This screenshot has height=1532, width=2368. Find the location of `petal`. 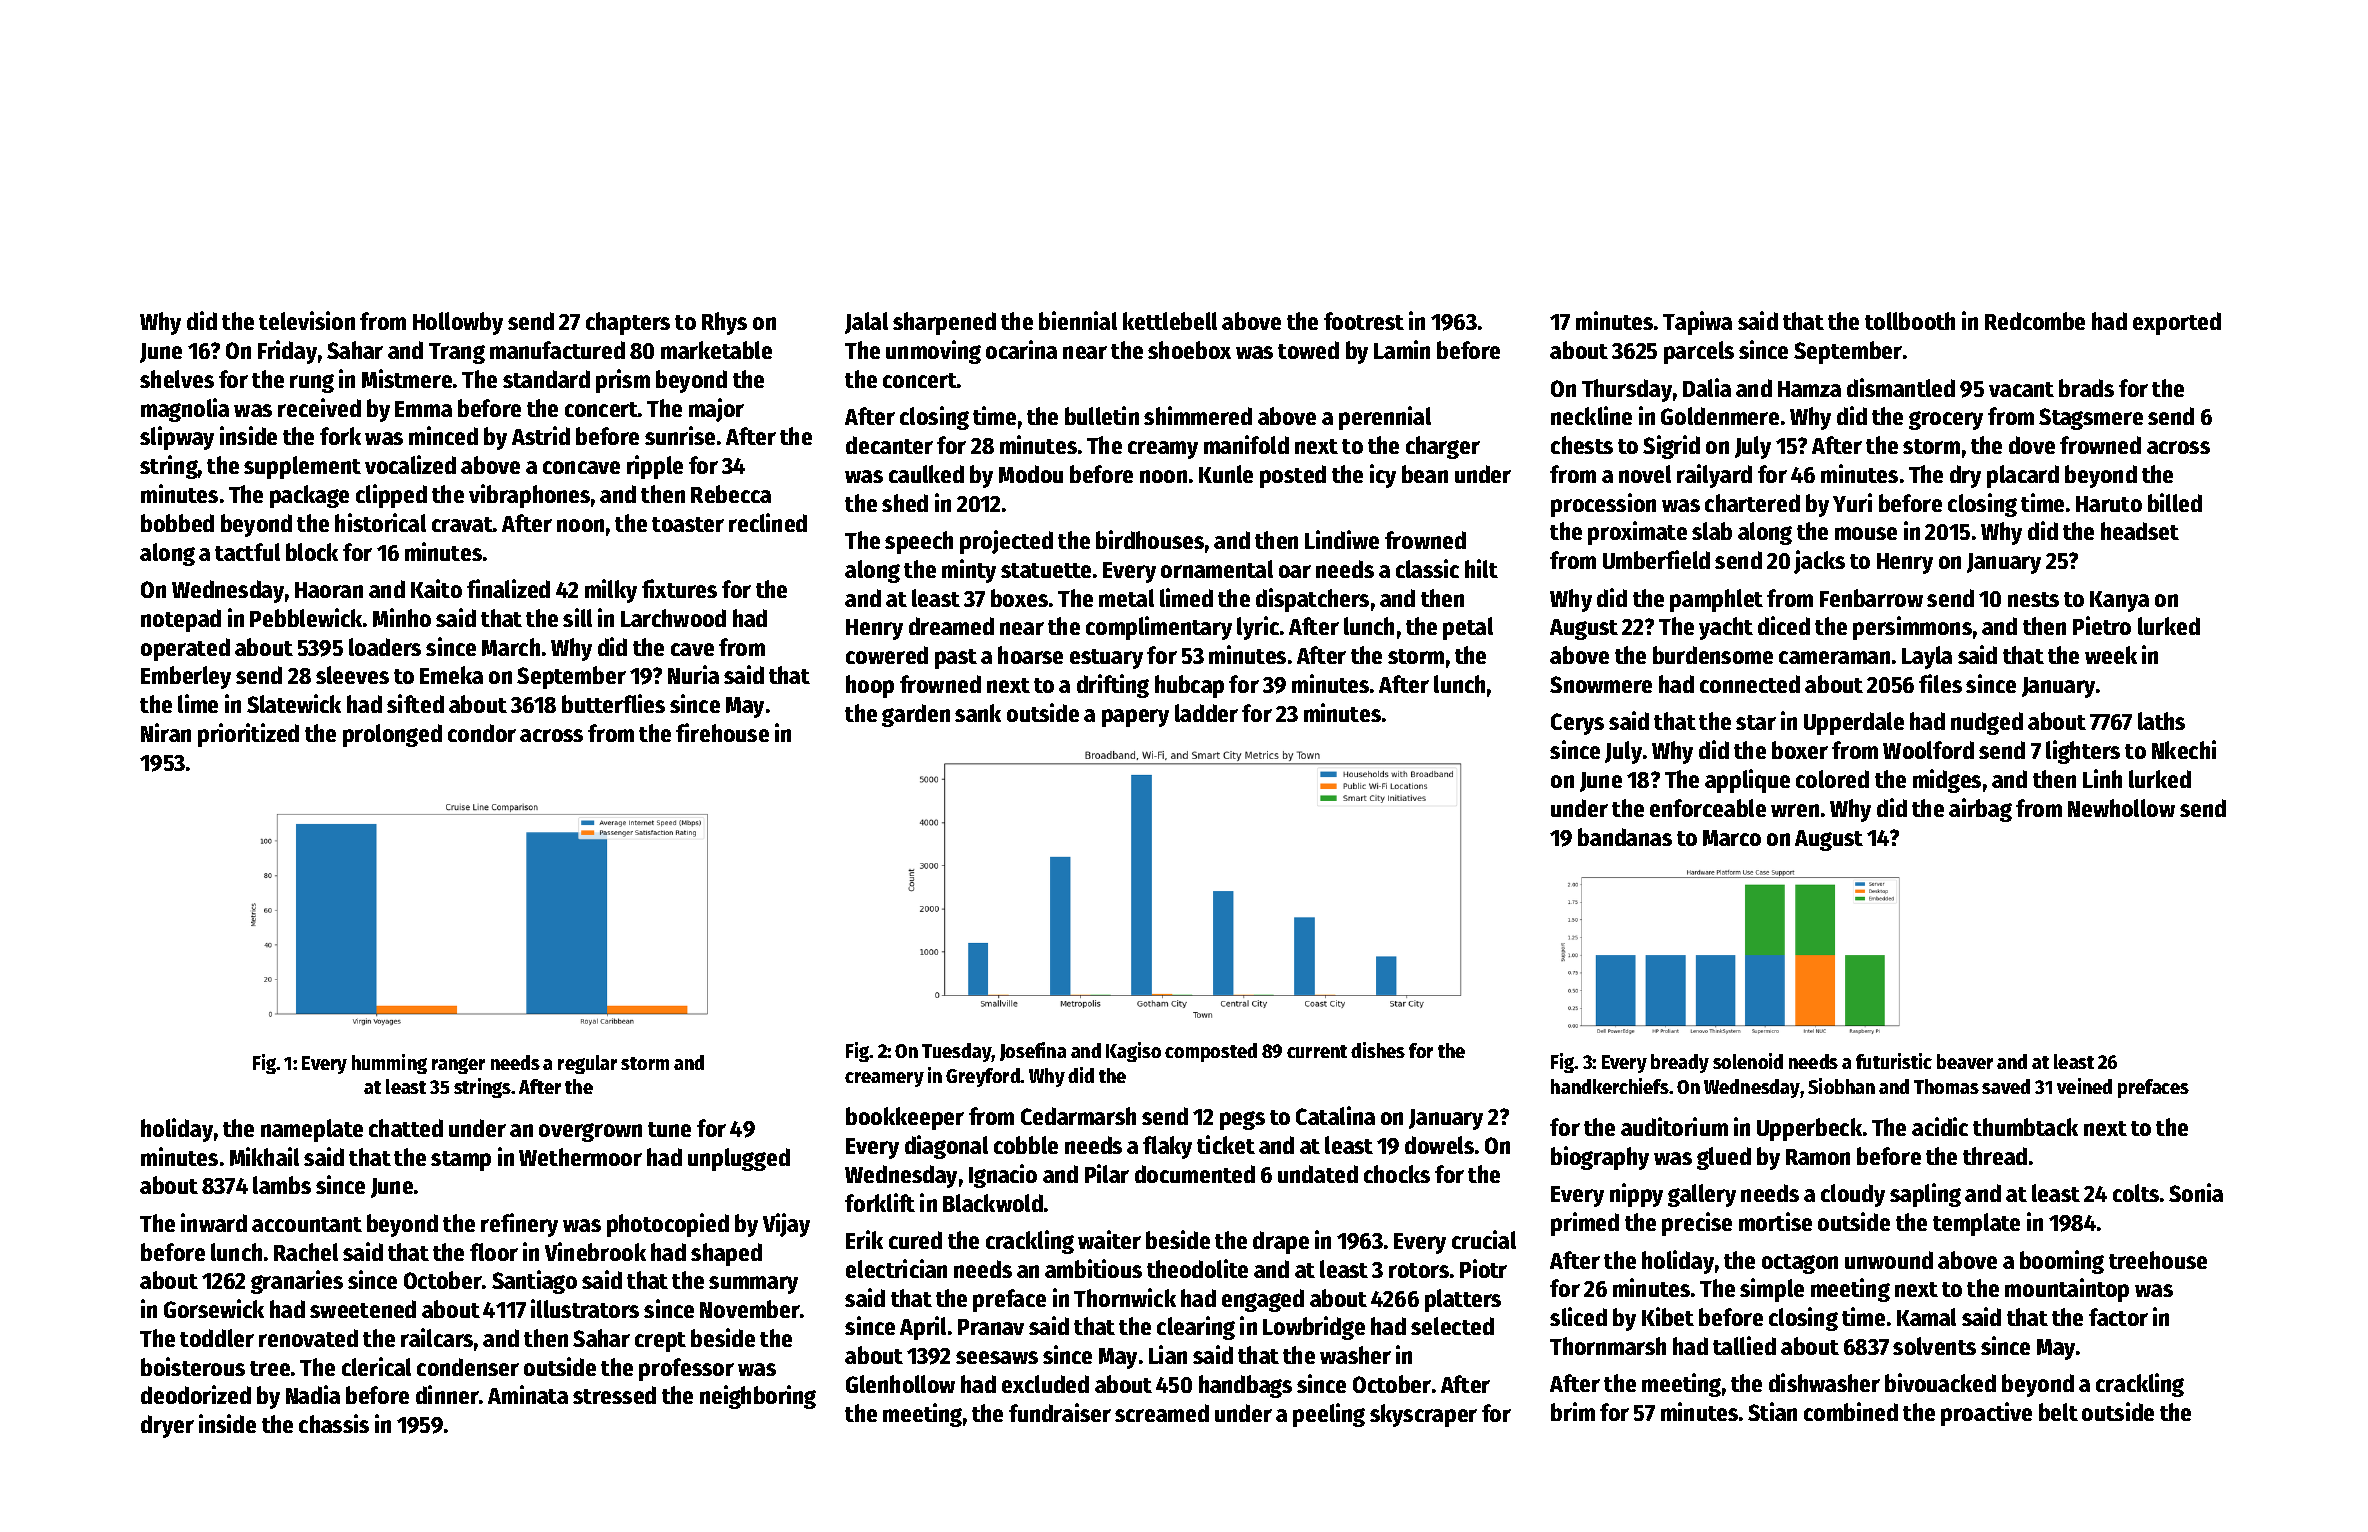

petal is located at coordinates (1468, 628).
